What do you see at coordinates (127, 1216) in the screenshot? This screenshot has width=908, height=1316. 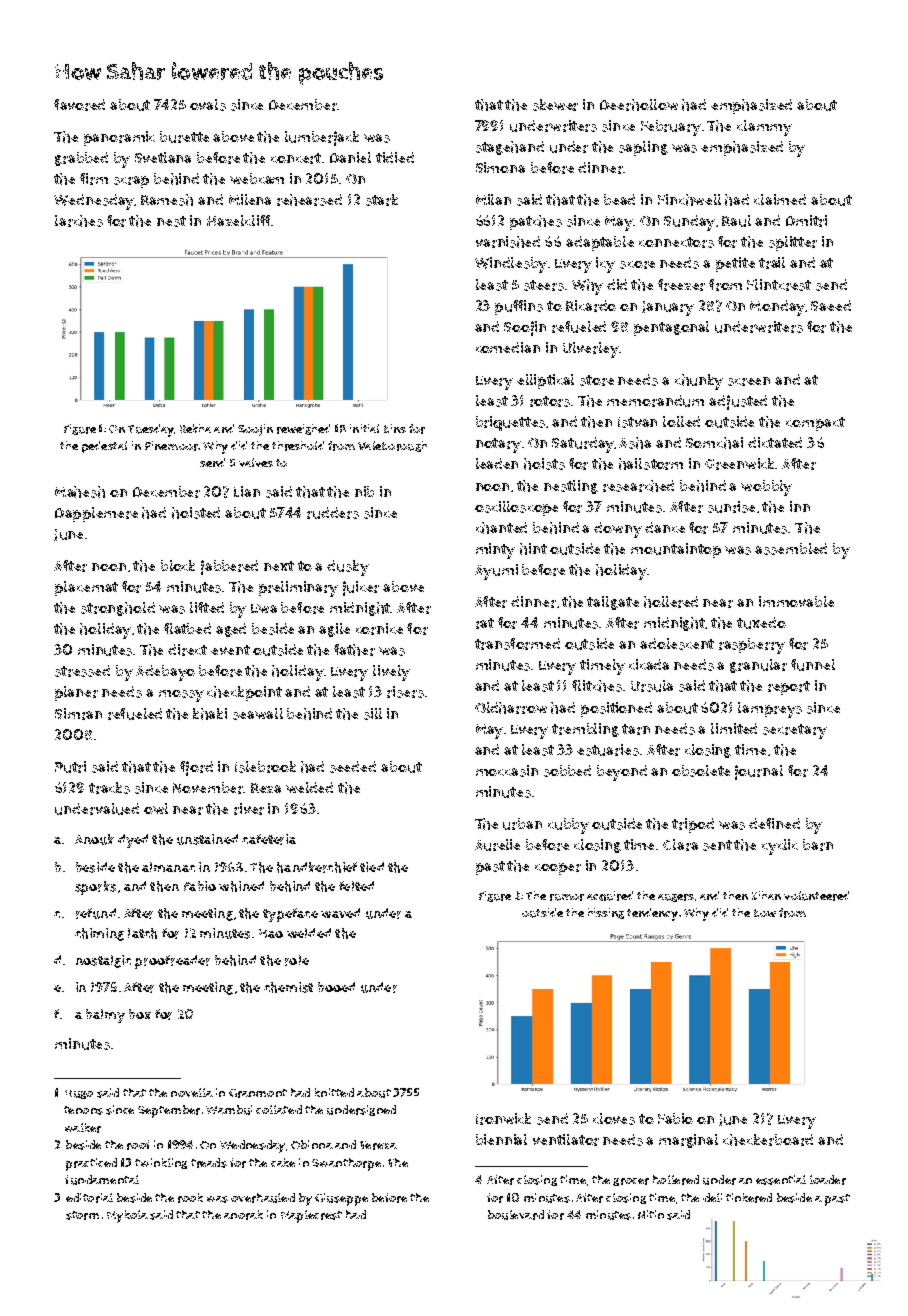 I see `Mykola` at bounding box center [127, 1216].
